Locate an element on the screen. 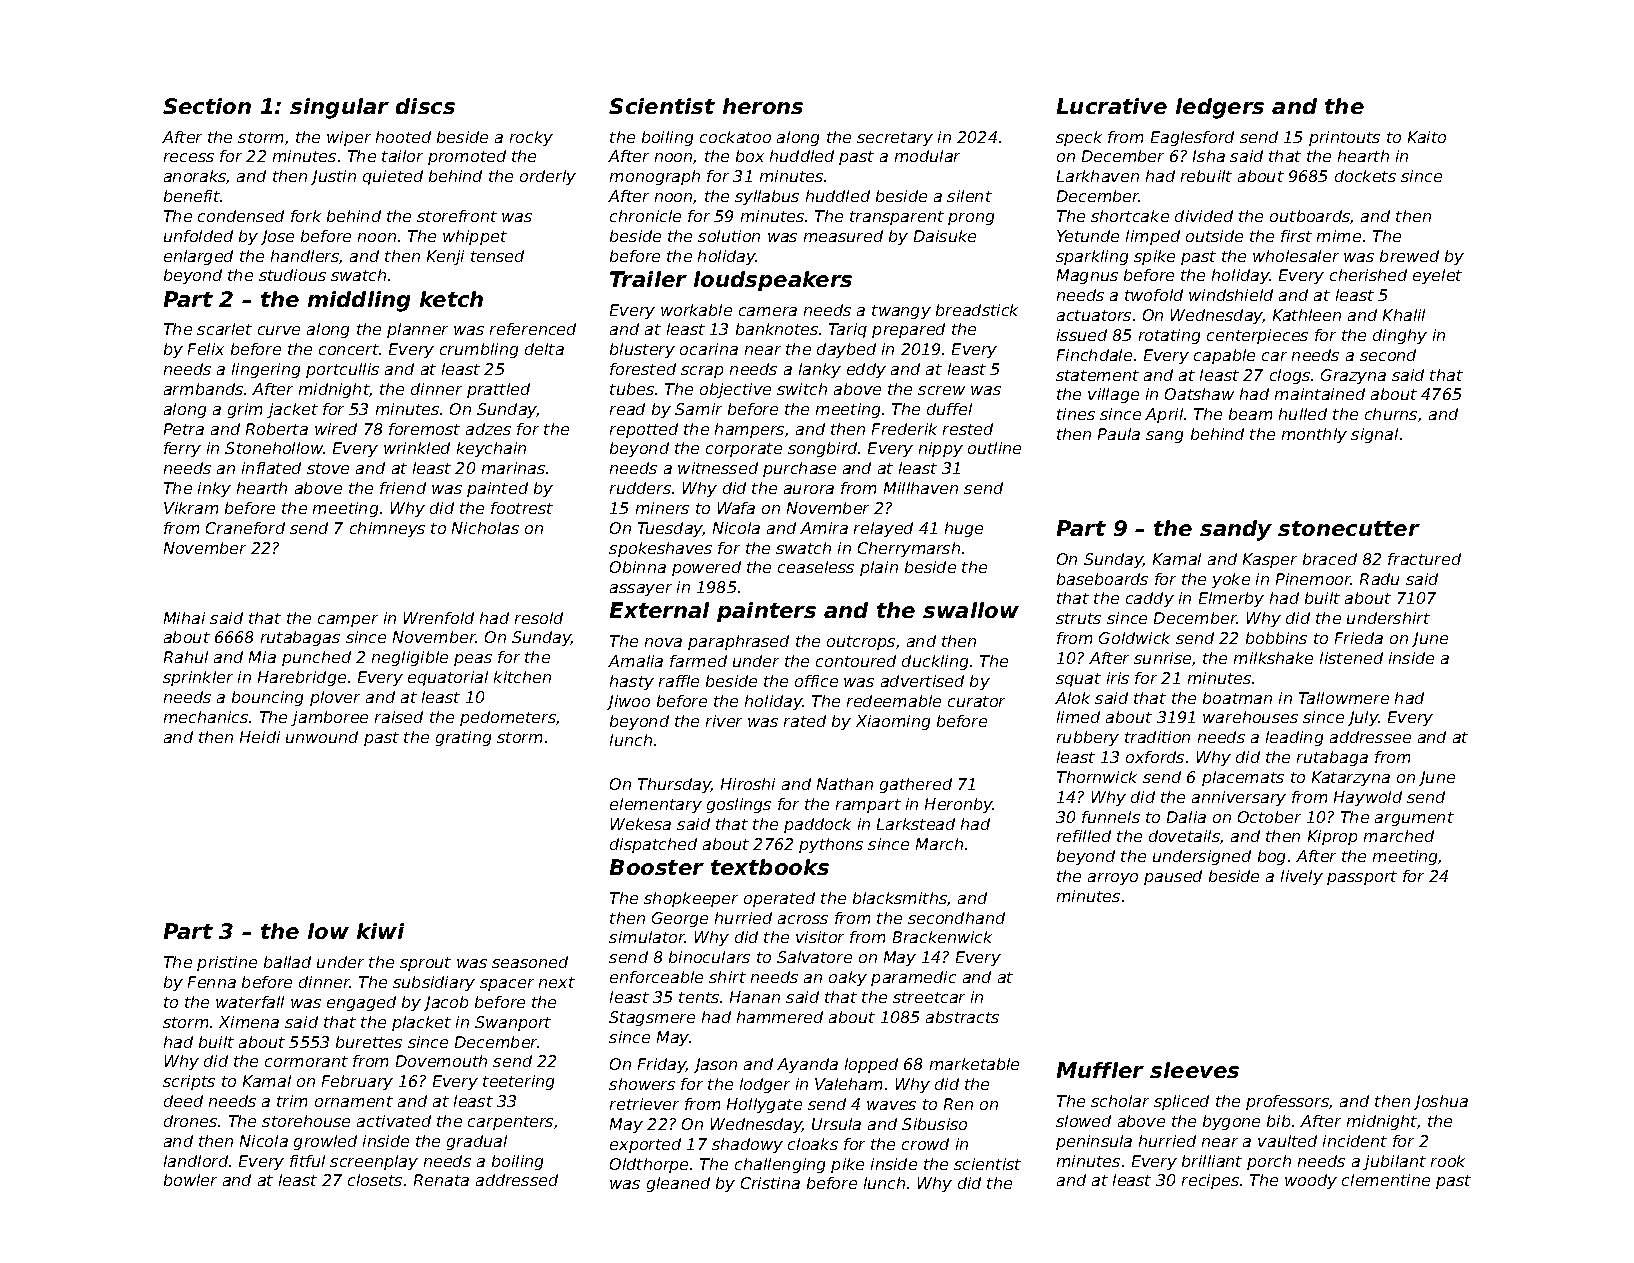  singular is located at coordinates (339, 108).
